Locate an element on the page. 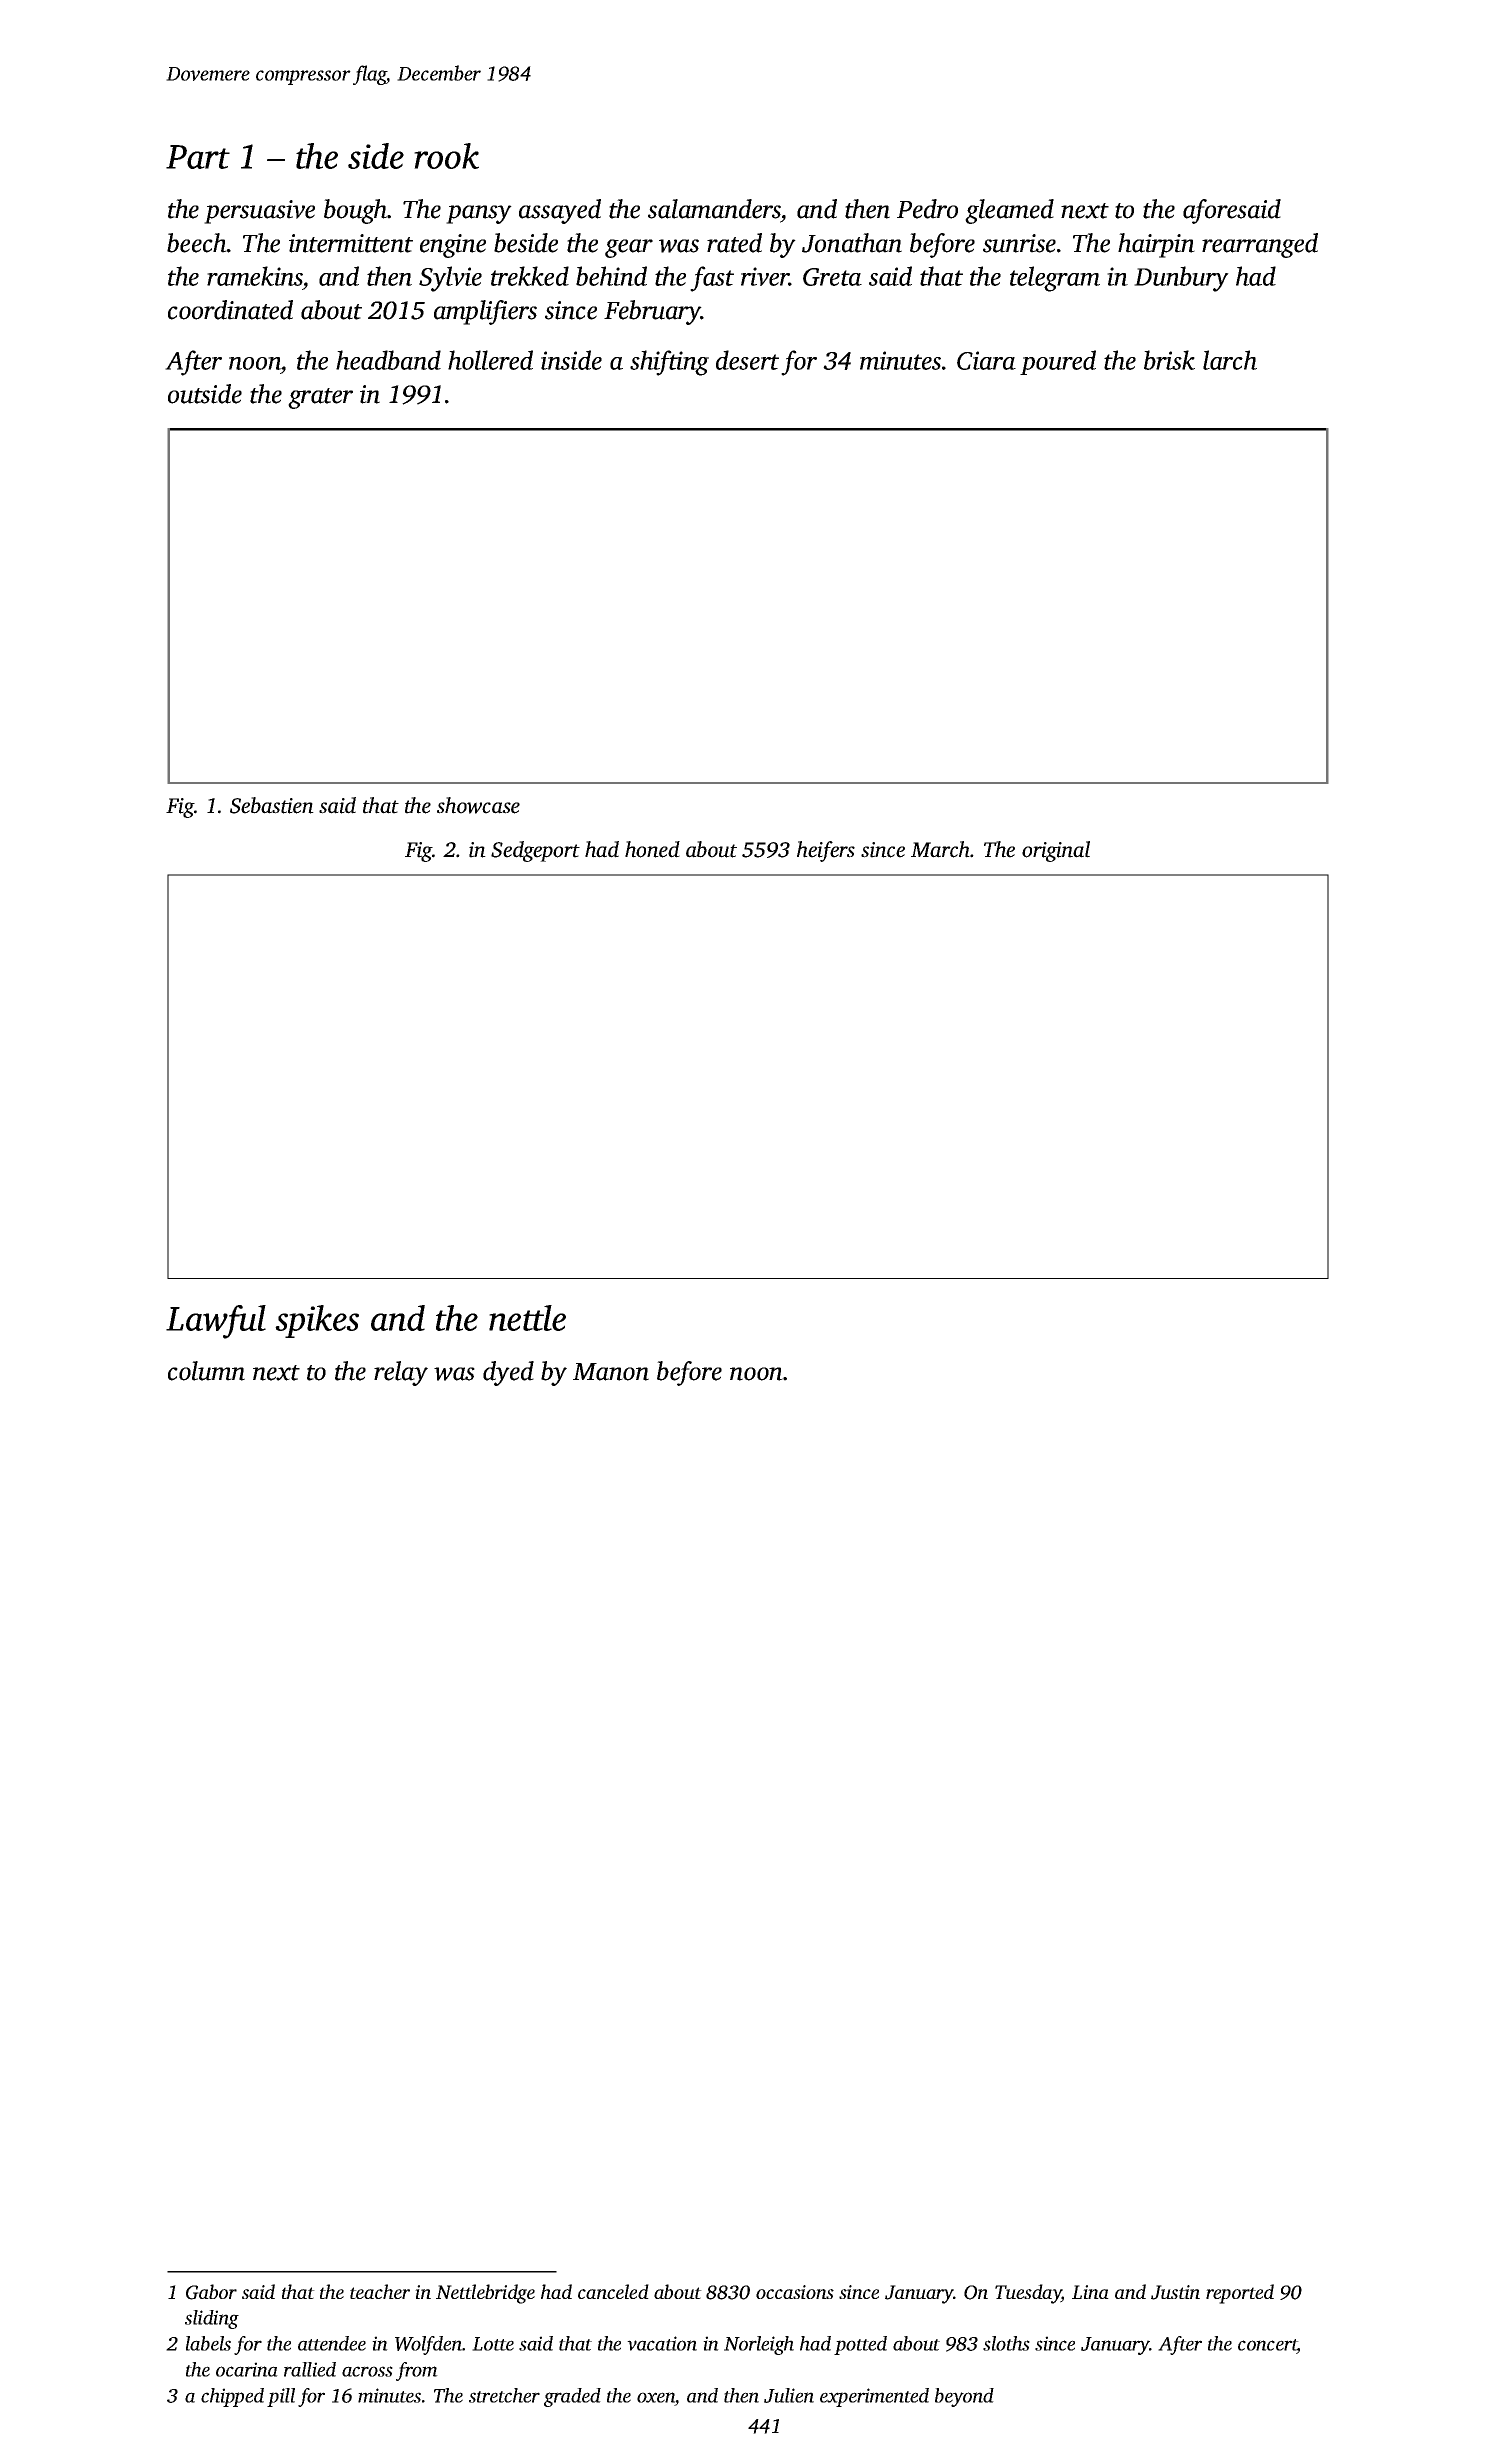  attendee is located at coordinates (332, 2343).
